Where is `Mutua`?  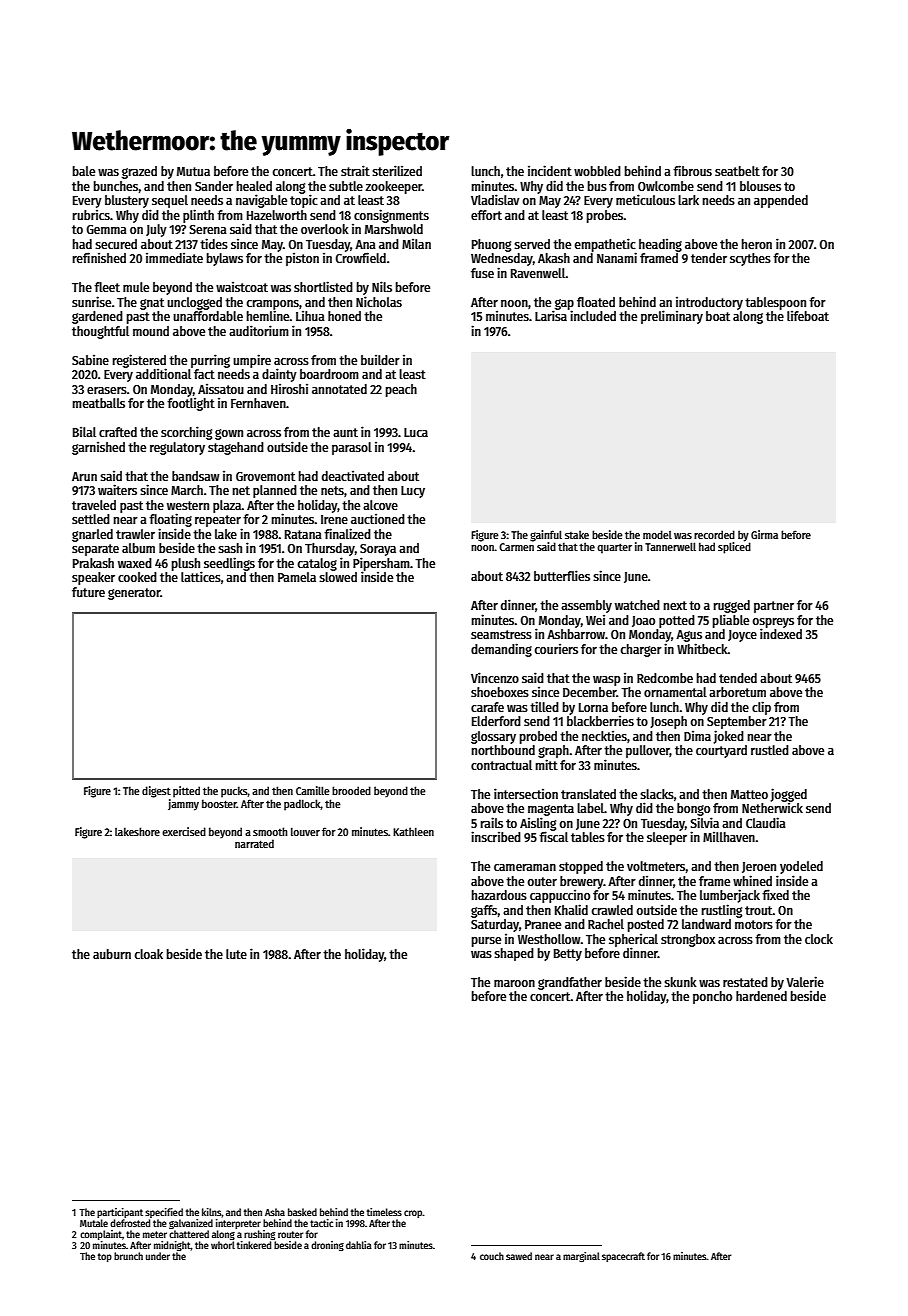
Mutua is located at coordinates (193, 171).
